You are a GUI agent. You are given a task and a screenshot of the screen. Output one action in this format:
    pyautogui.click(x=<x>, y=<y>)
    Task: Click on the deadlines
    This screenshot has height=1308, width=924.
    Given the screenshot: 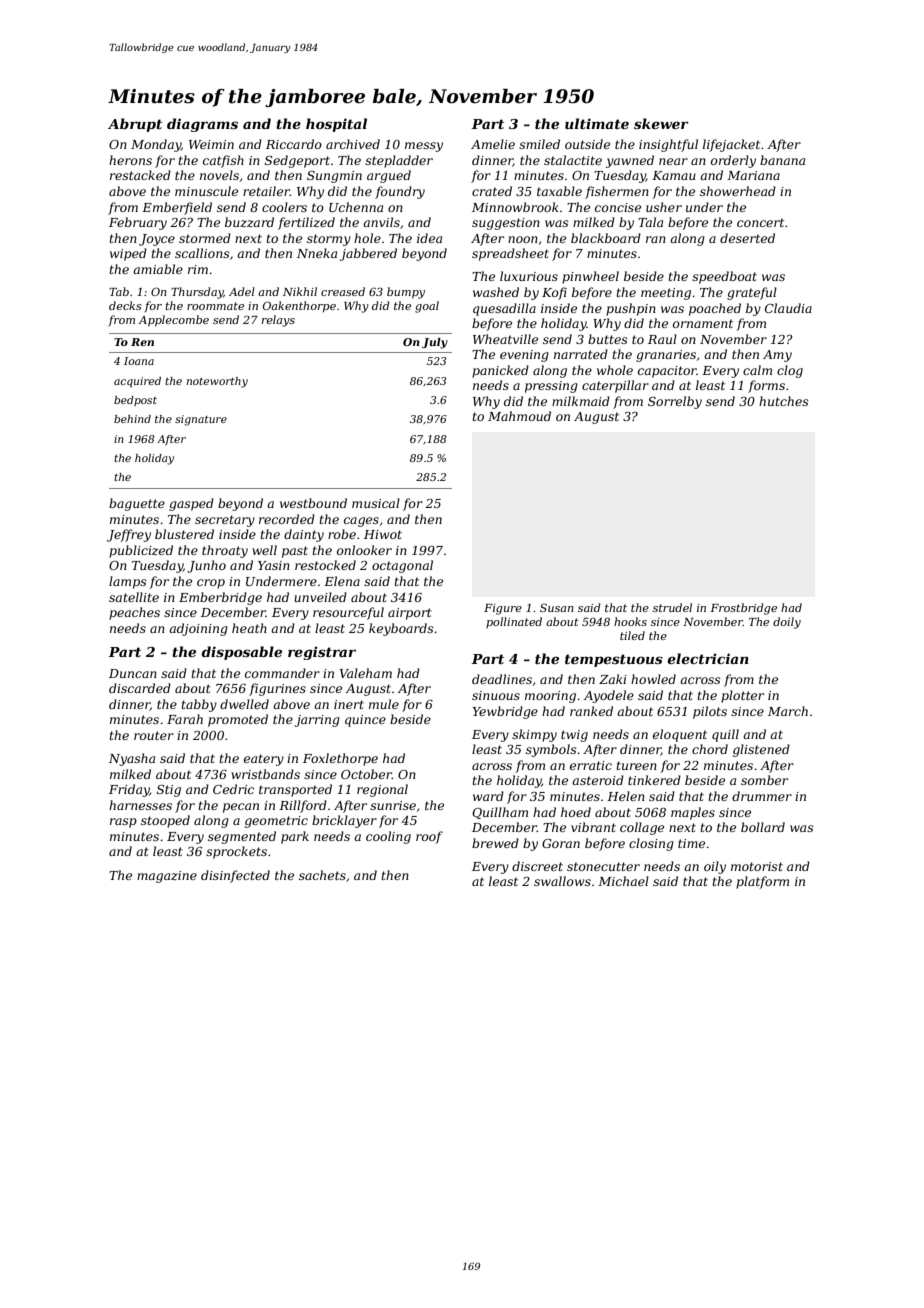 What is the action you would take?
    pyautogui.click(x=502, y=679)
